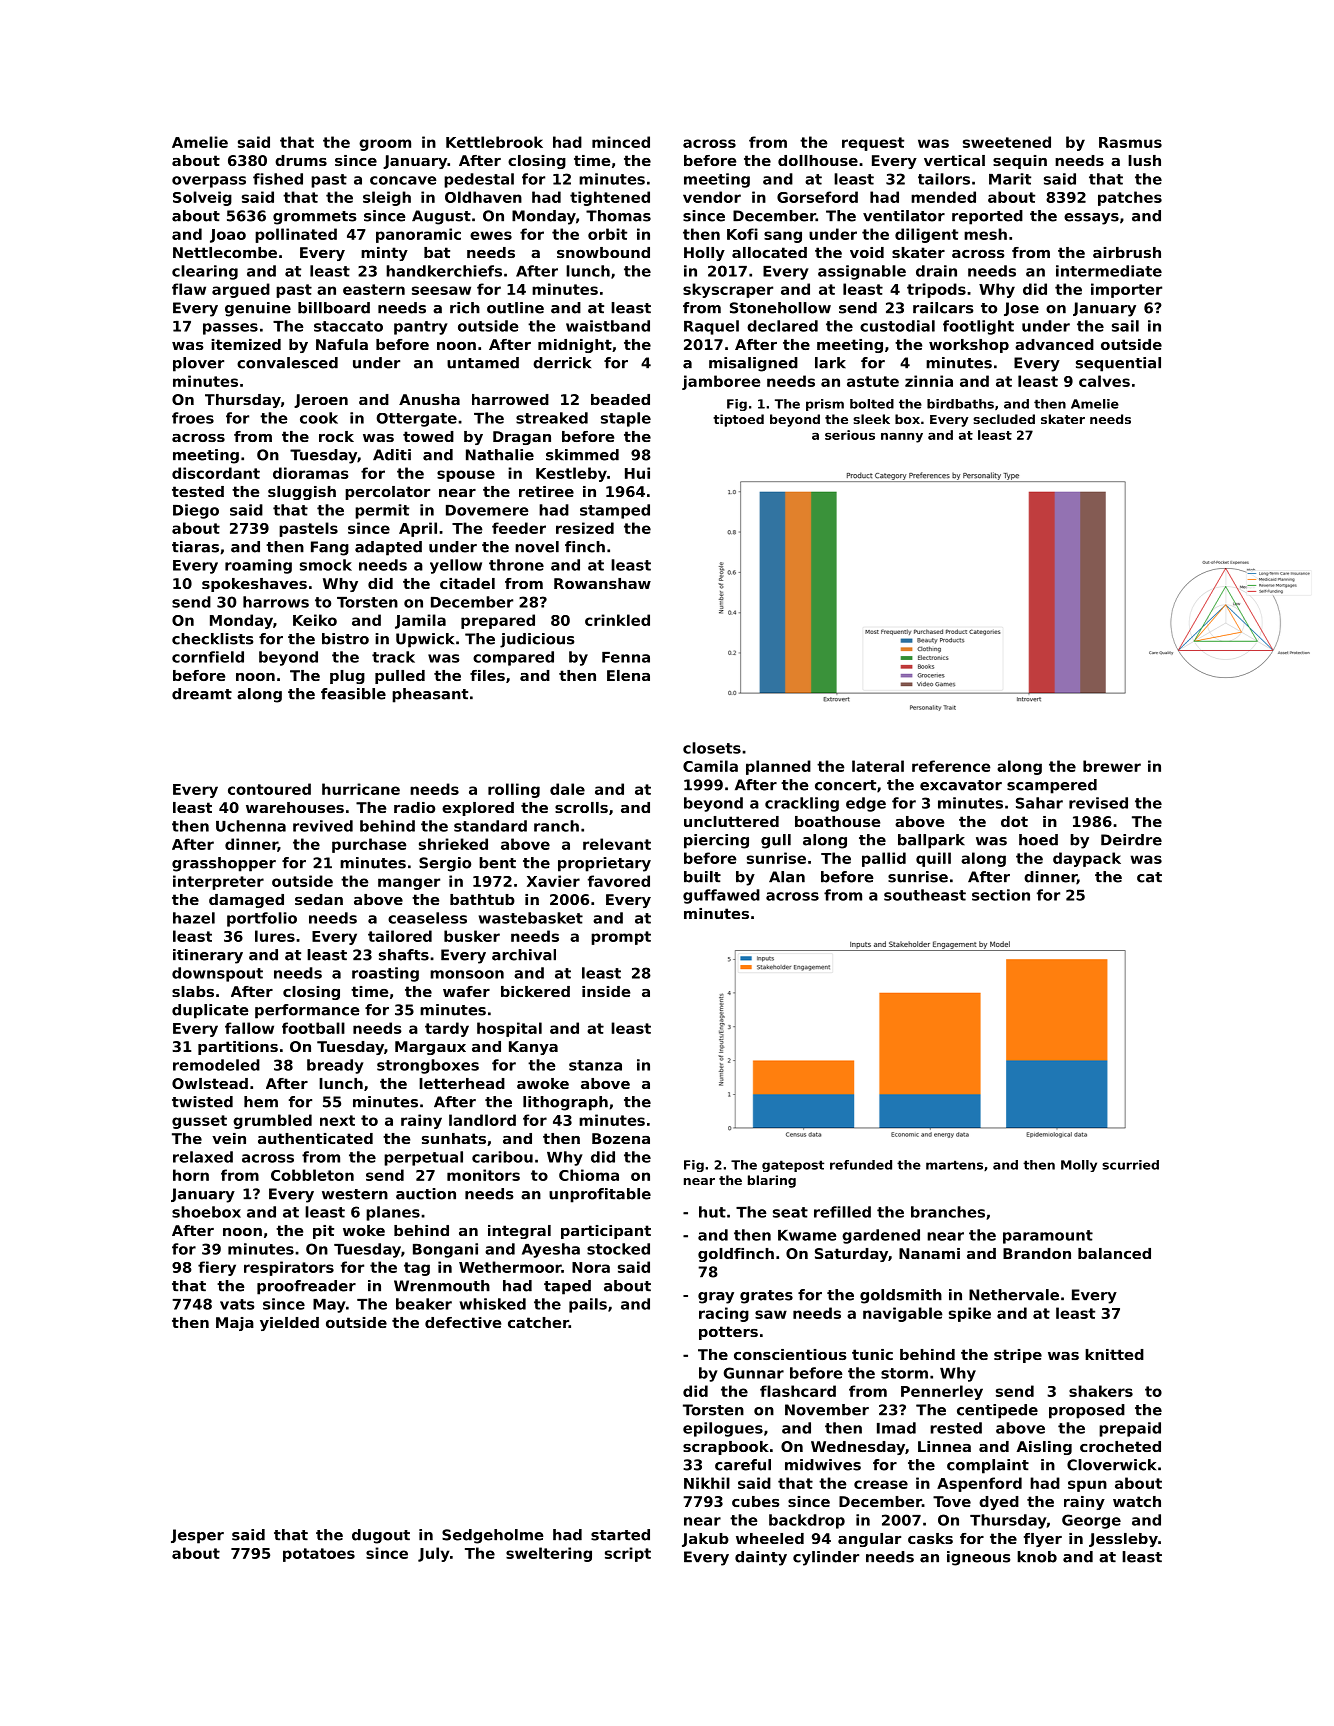 This page has width=1334, height=1726. I want to click on harrowed, so click(510, 399).
